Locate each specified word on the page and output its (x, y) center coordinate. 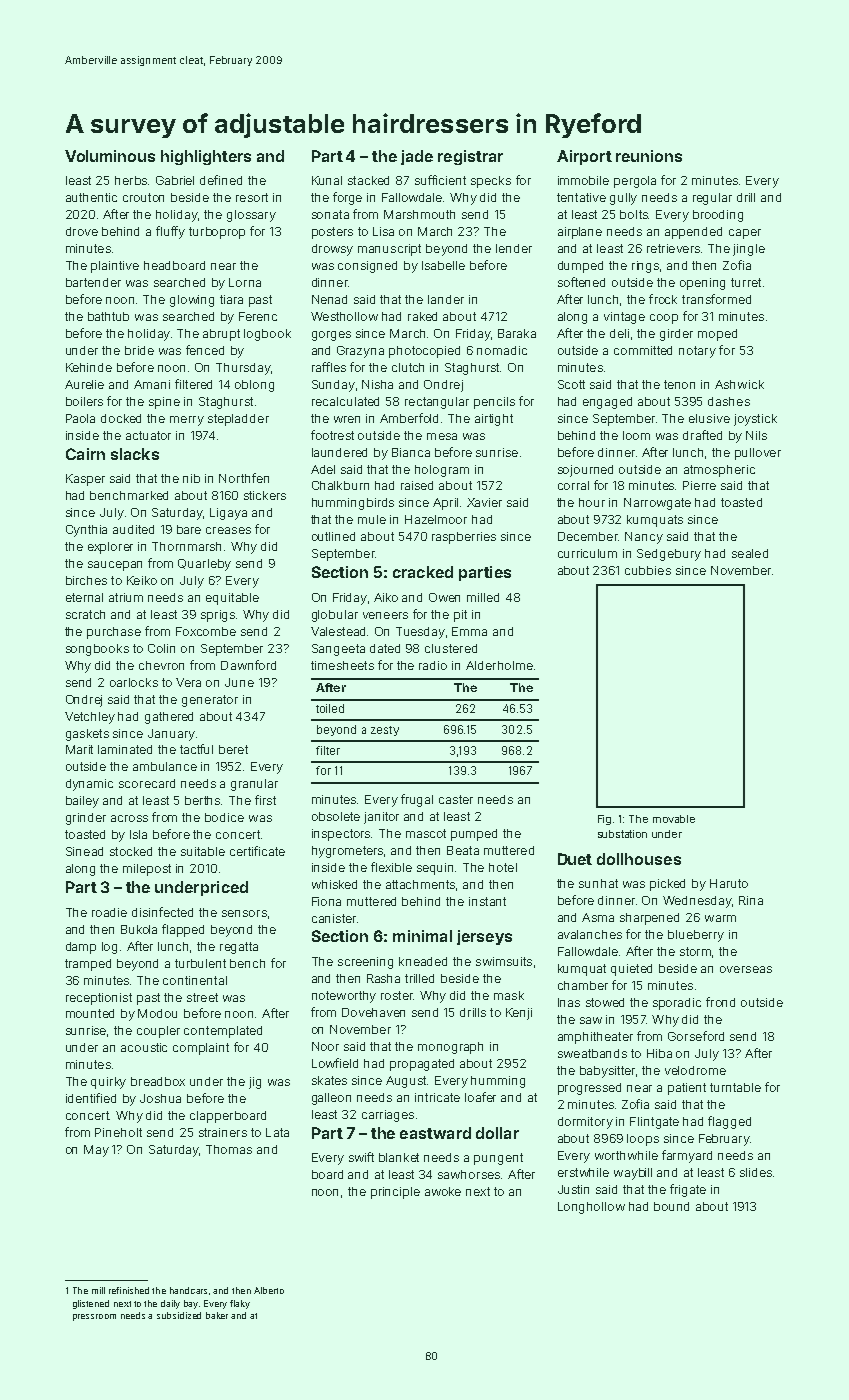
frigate (688, 1190)
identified (91, 1098)
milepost (147, 870)
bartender (93, 282)
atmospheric (719, 471)
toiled (330, 708)
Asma (598, 917)
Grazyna (360, 352)
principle (395, 1193)
